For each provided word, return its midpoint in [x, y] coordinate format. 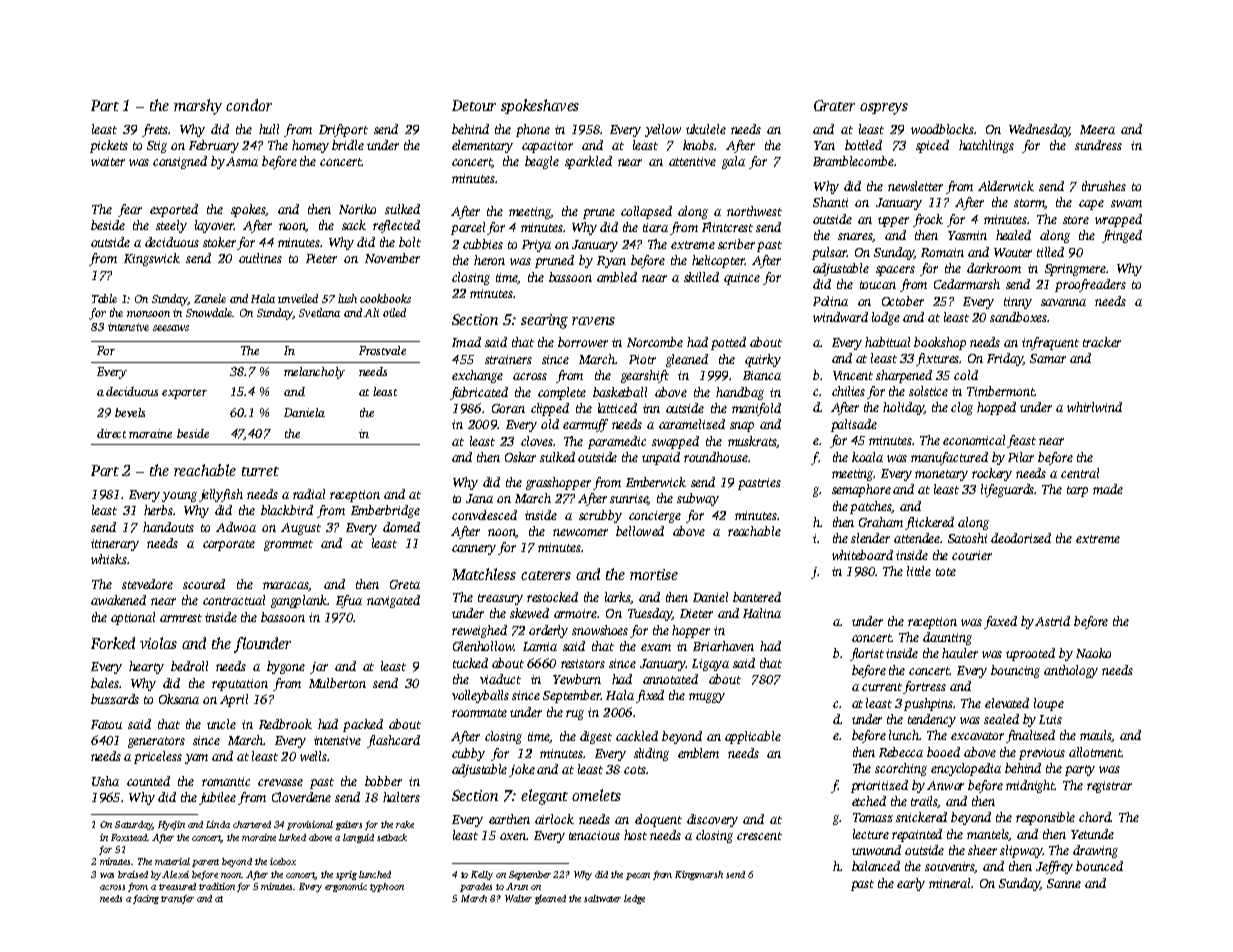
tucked [470, 663]
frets [155, 130]
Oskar [520, 457]
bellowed [640, 531]
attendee [917, 538]
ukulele [706, 129]
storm [1029, 204]
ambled [617, 277]
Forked [113, 643]
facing [146, 899]
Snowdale [209, 312]
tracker [1102, 342]
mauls [1096, 736]
